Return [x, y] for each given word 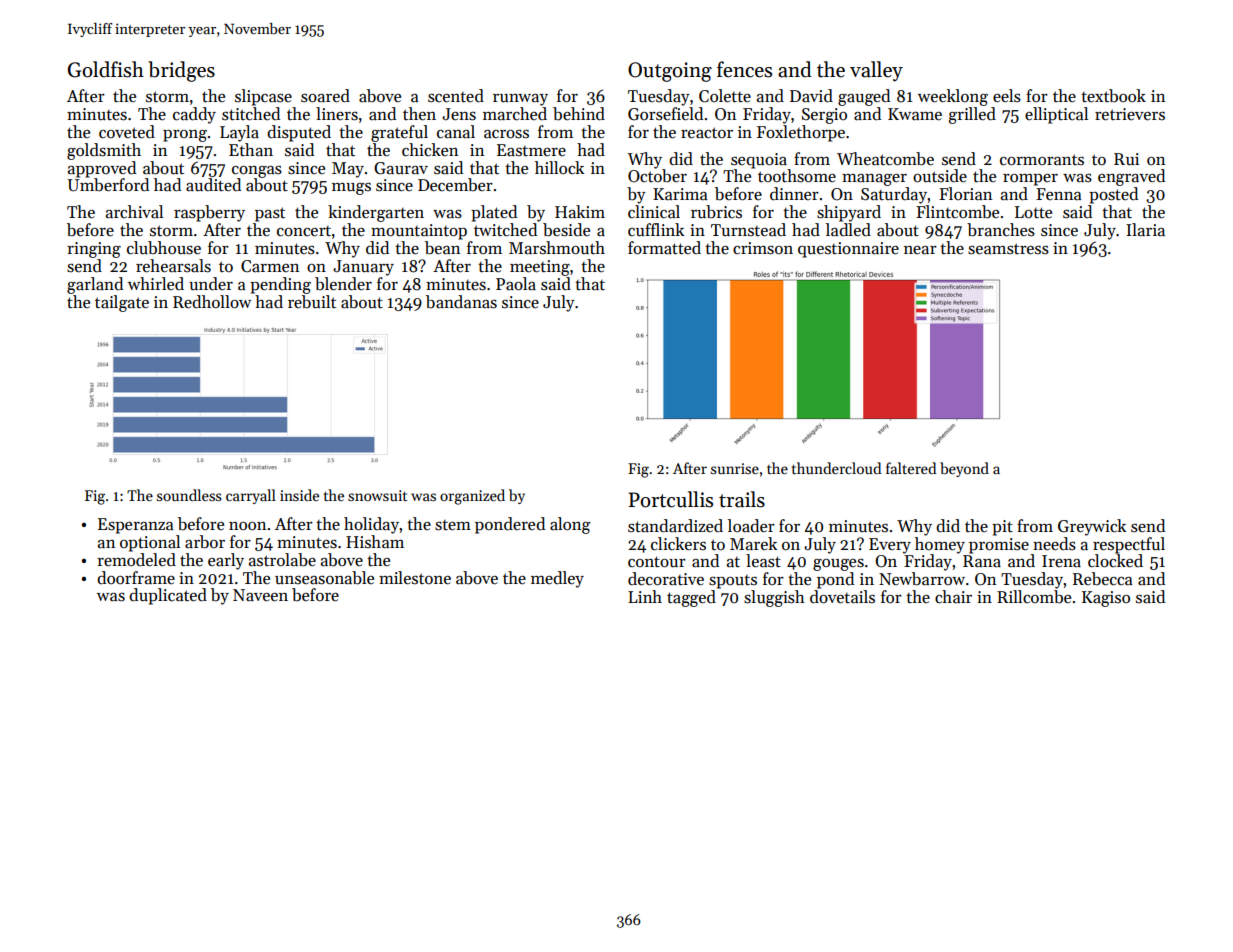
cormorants [1042, 160]
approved [102, 169]
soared [325, 96]
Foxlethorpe [801, 133]
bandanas [461, 302]
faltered [911, 468]
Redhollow [212, 302]
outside [940, 176]
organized [472, 497]
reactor [707, 133]
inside [299, 495]
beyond [964, 469]
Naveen [260, 595]
